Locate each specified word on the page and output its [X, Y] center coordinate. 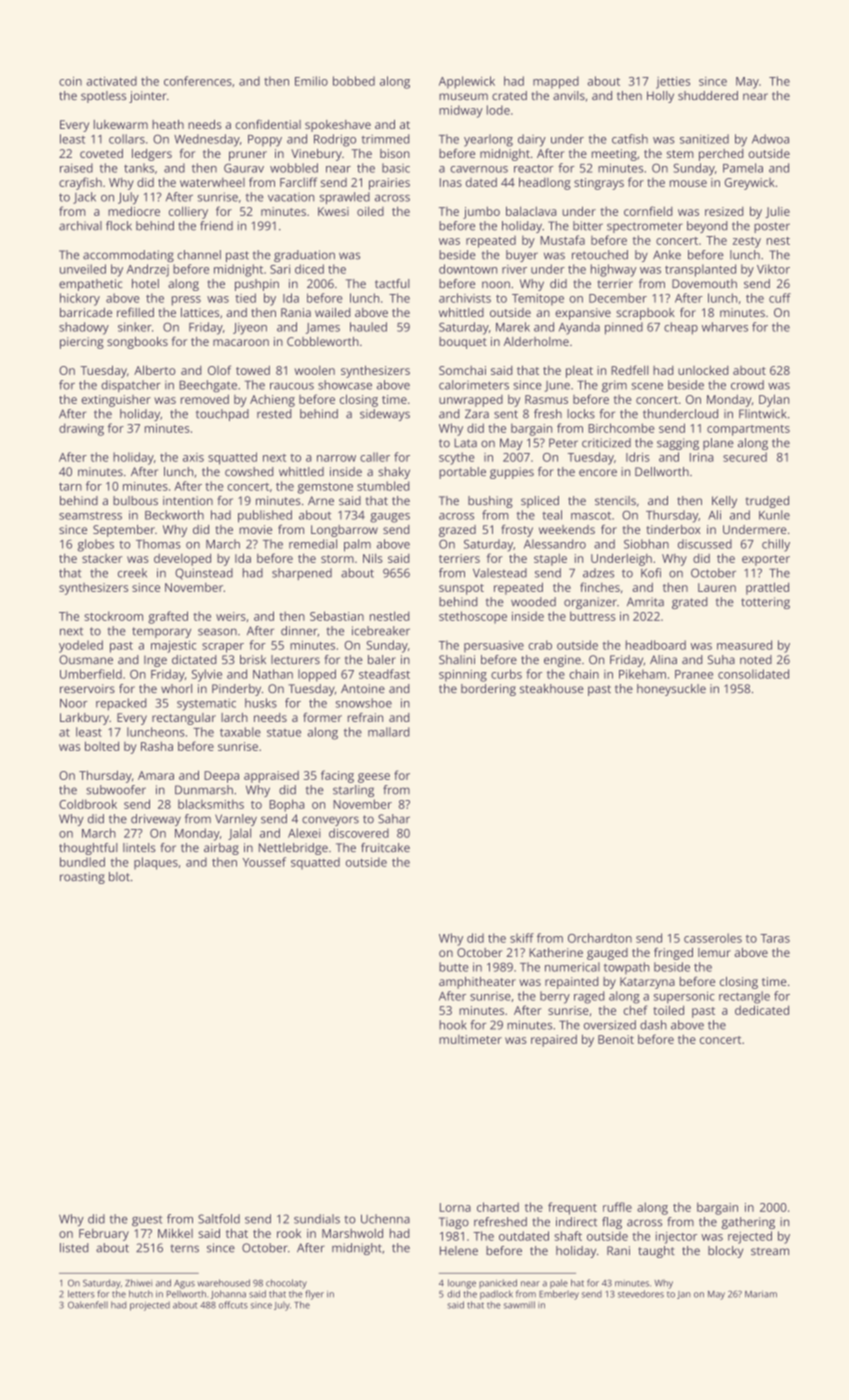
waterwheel [212, 182]
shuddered [708, 95]
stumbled [383, 486]
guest [147, 1221]
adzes [598, 573]
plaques [156, 863]
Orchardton [600, 938]
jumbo [481, 212]
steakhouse [552, 688]
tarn [70, 486]
